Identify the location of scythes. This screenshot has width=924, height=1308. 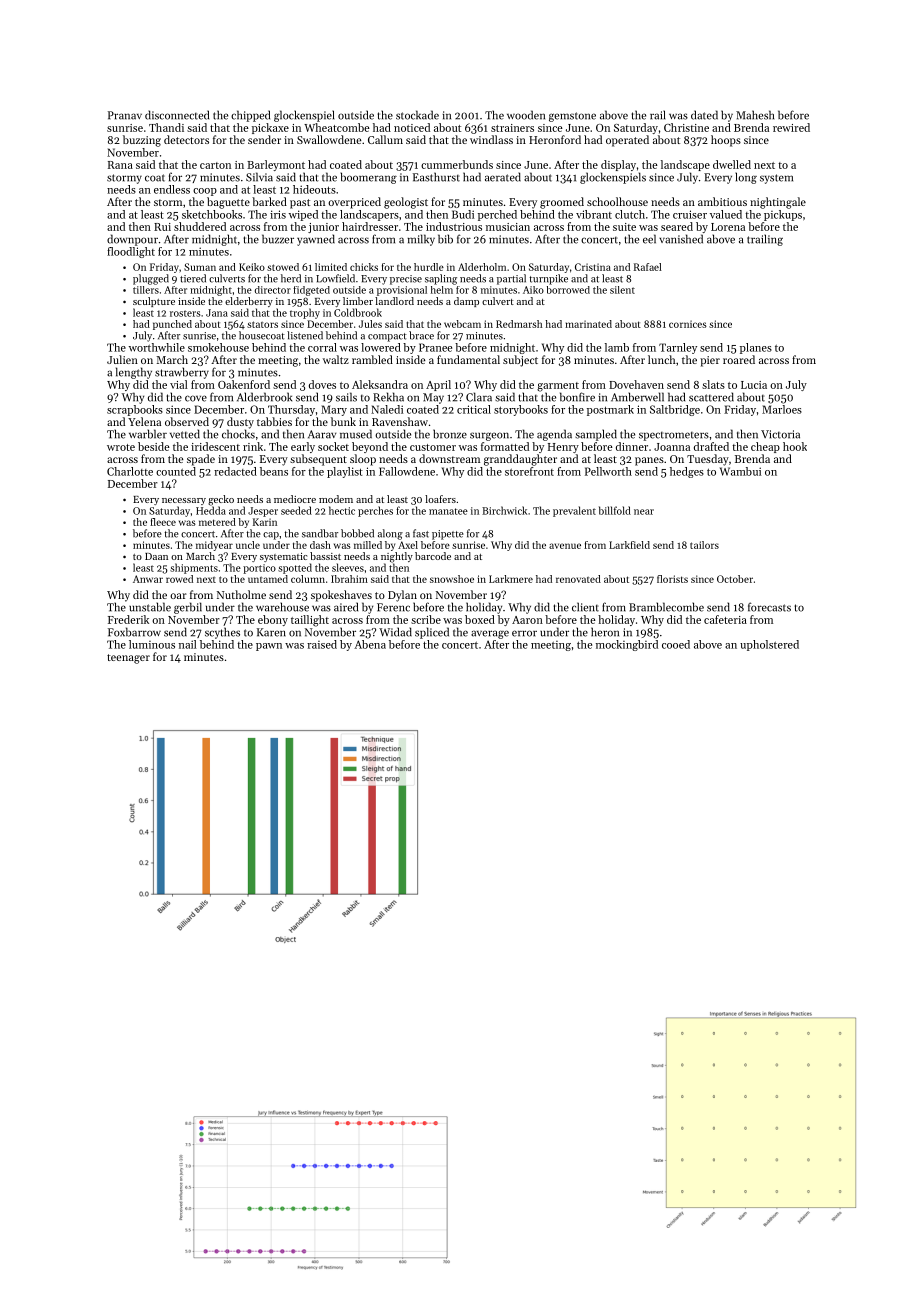
(222, 633).
